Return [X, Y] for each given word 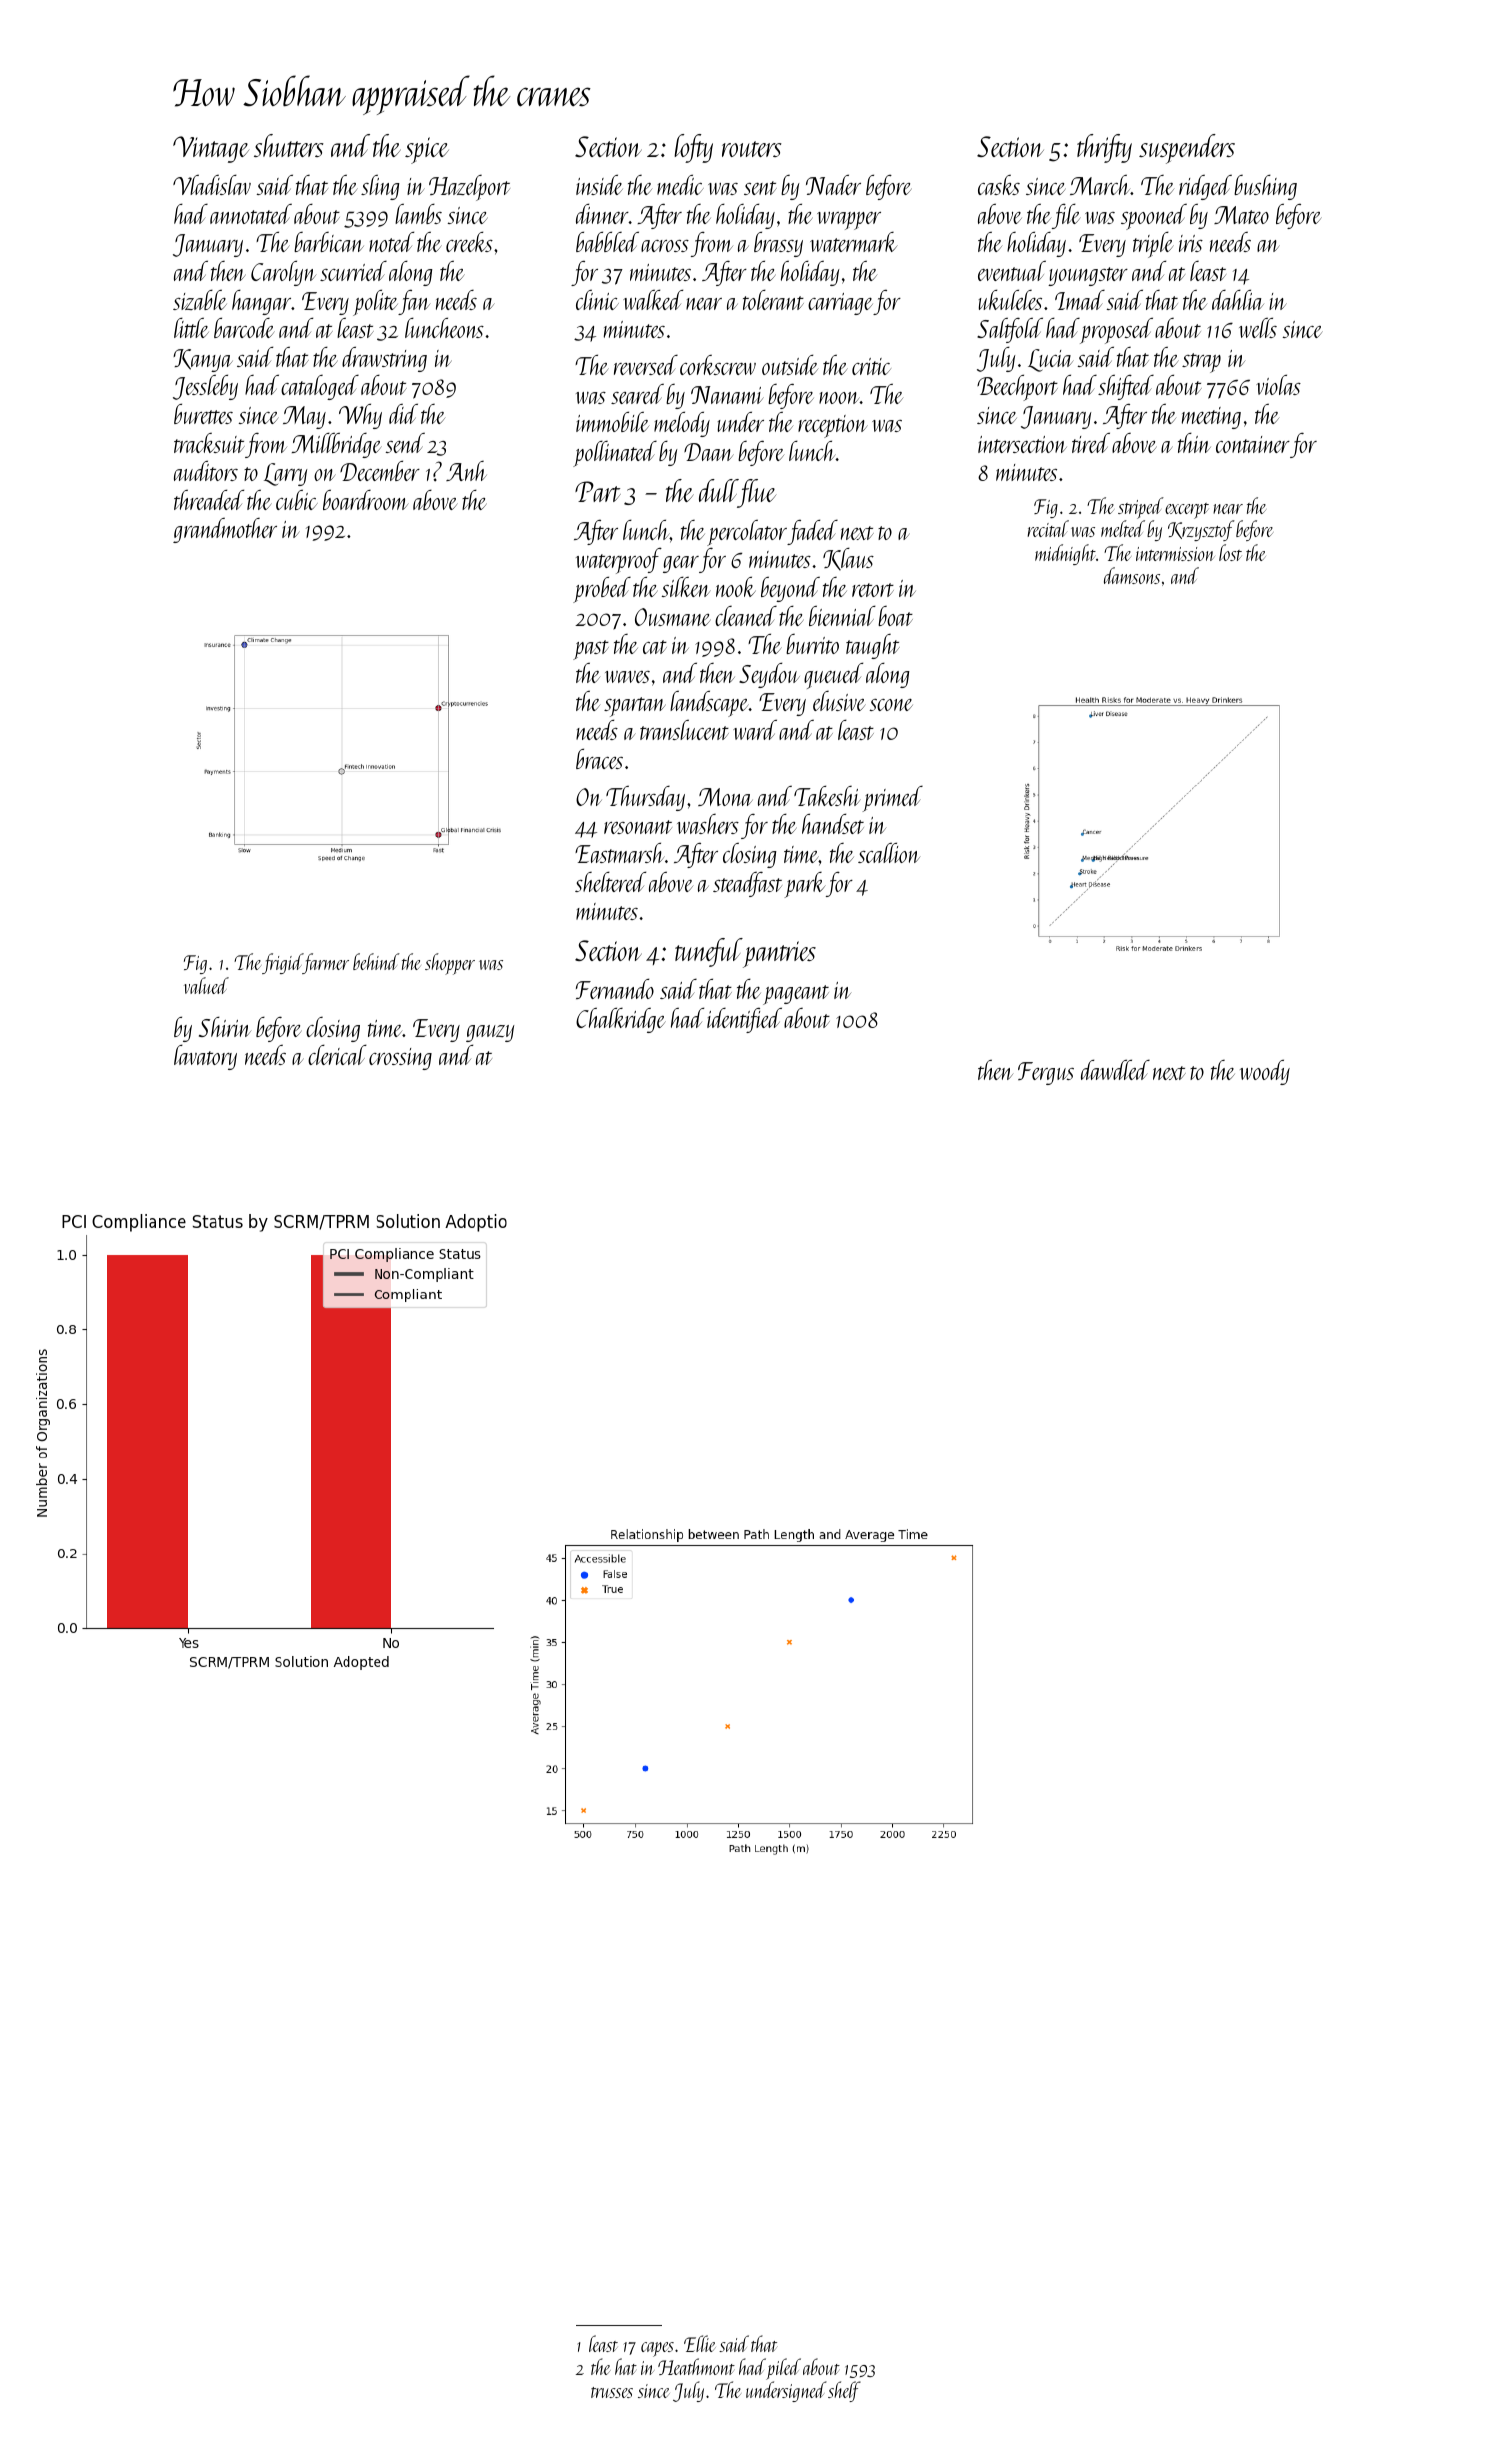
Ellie [700, 2343]
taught [873, 646]
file [1066, 216]
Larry [285, 474]
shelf [844, 2391]
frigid [282, 963]
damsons [1132, 575]
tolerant [773, 300]
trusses [612, 2392]
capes [657, 2349]
